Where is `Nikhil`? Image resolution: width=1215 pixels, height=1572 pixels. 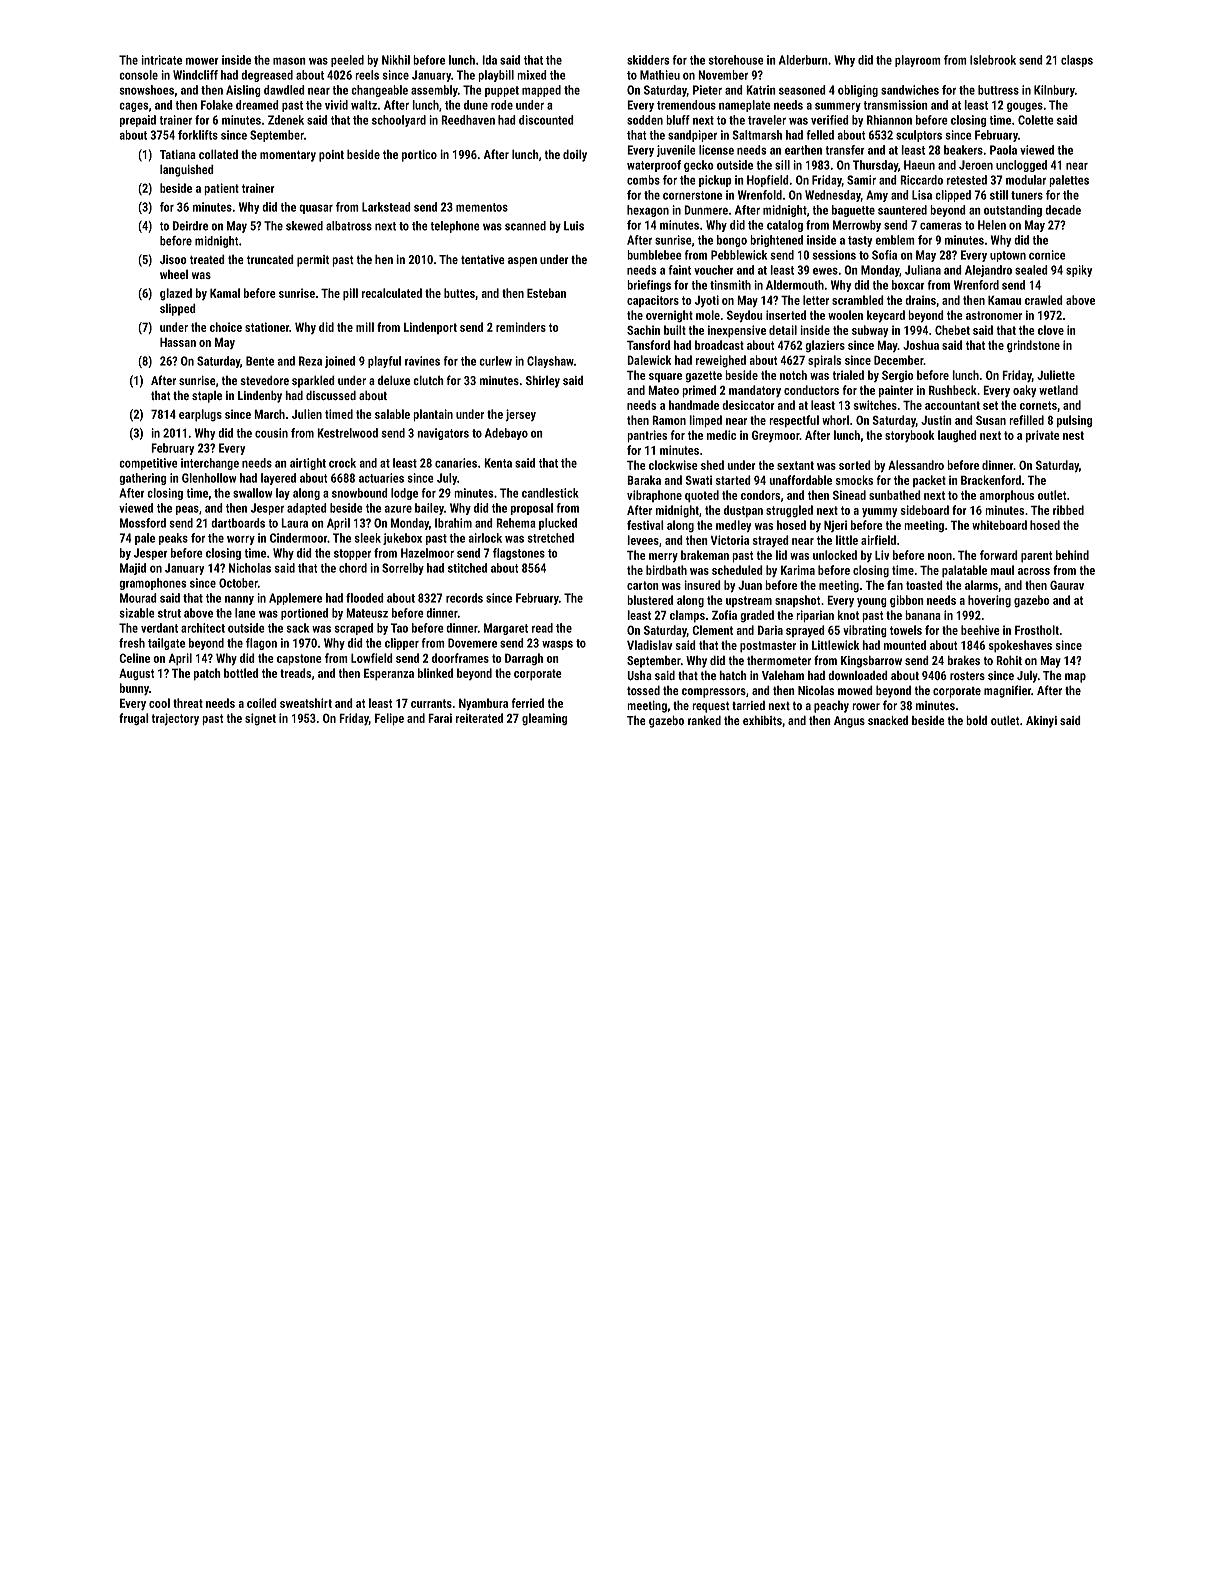 Nikhil is located at coordinates (396, 60).
